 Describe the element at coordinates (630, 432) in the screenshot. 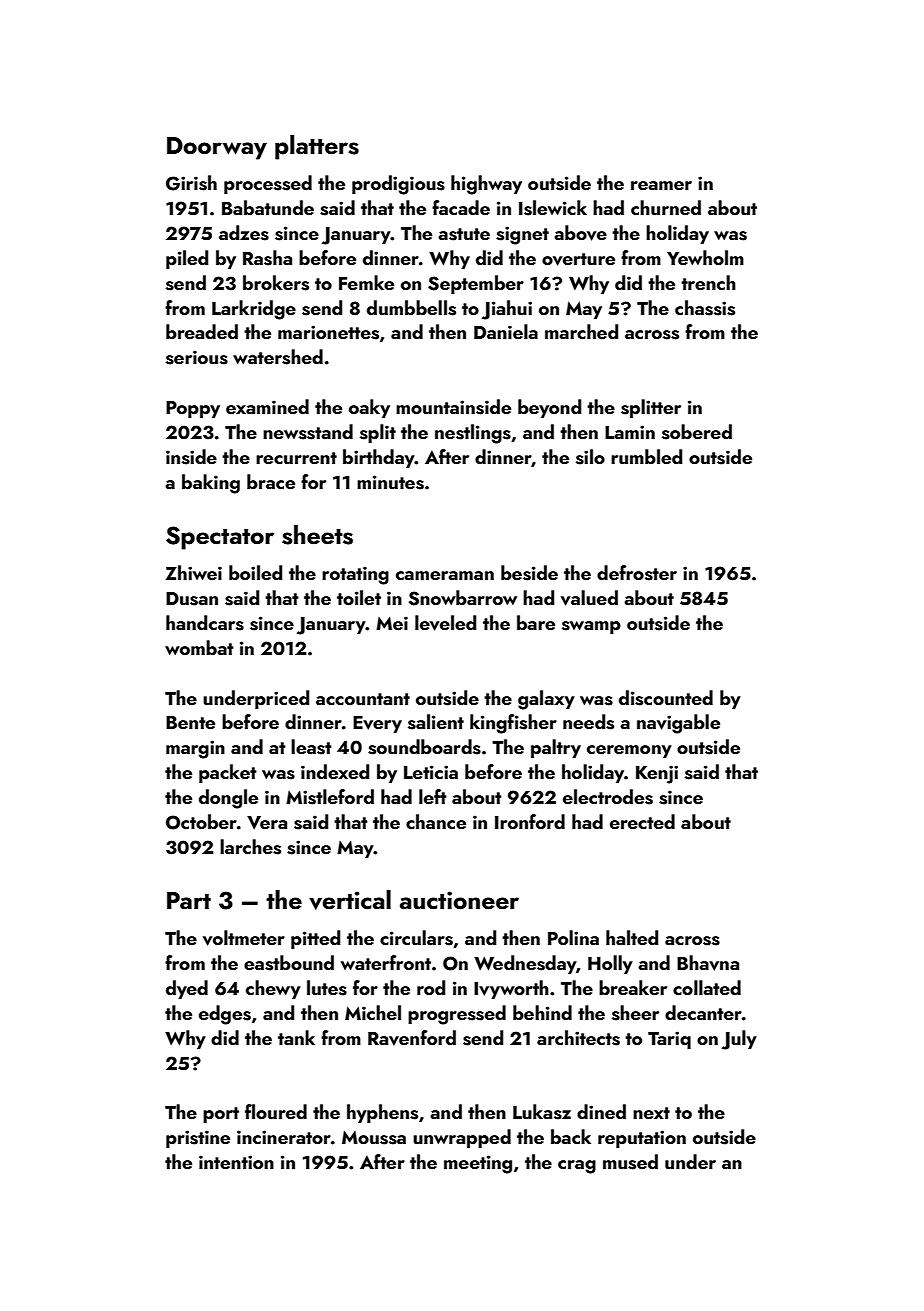

I see `Lamin` at that location.
